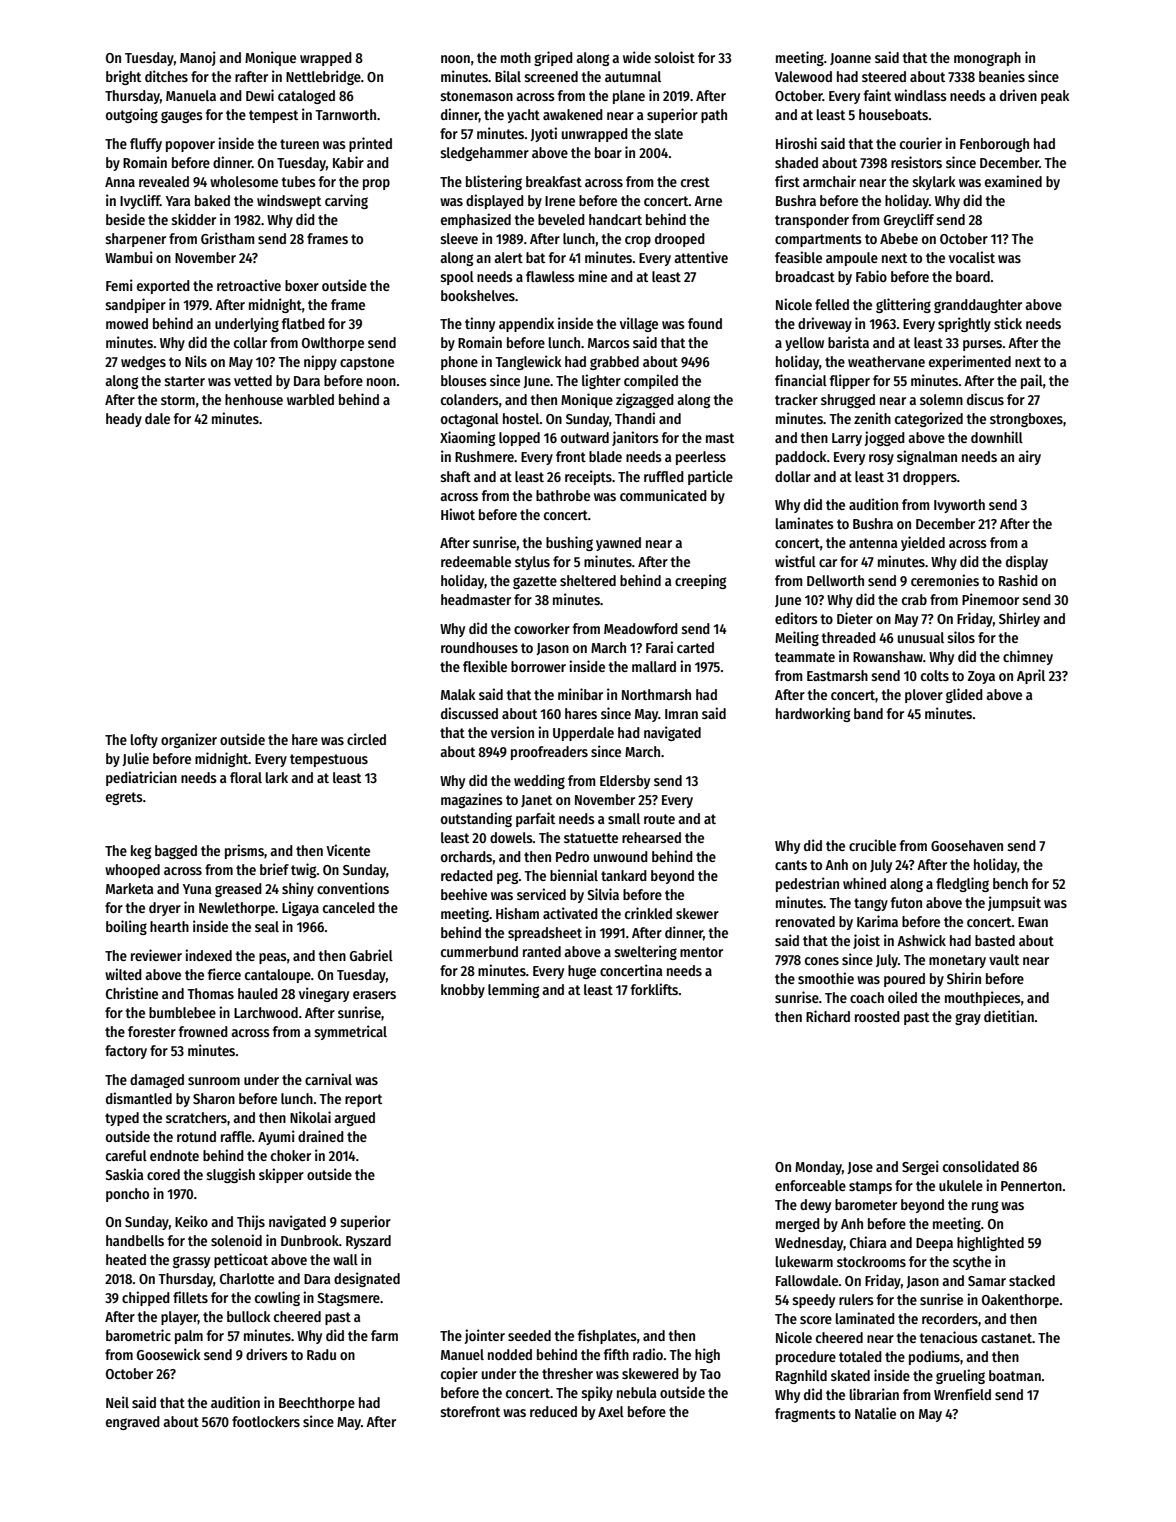  I want to click on Fenborough, so click(994, 145).
